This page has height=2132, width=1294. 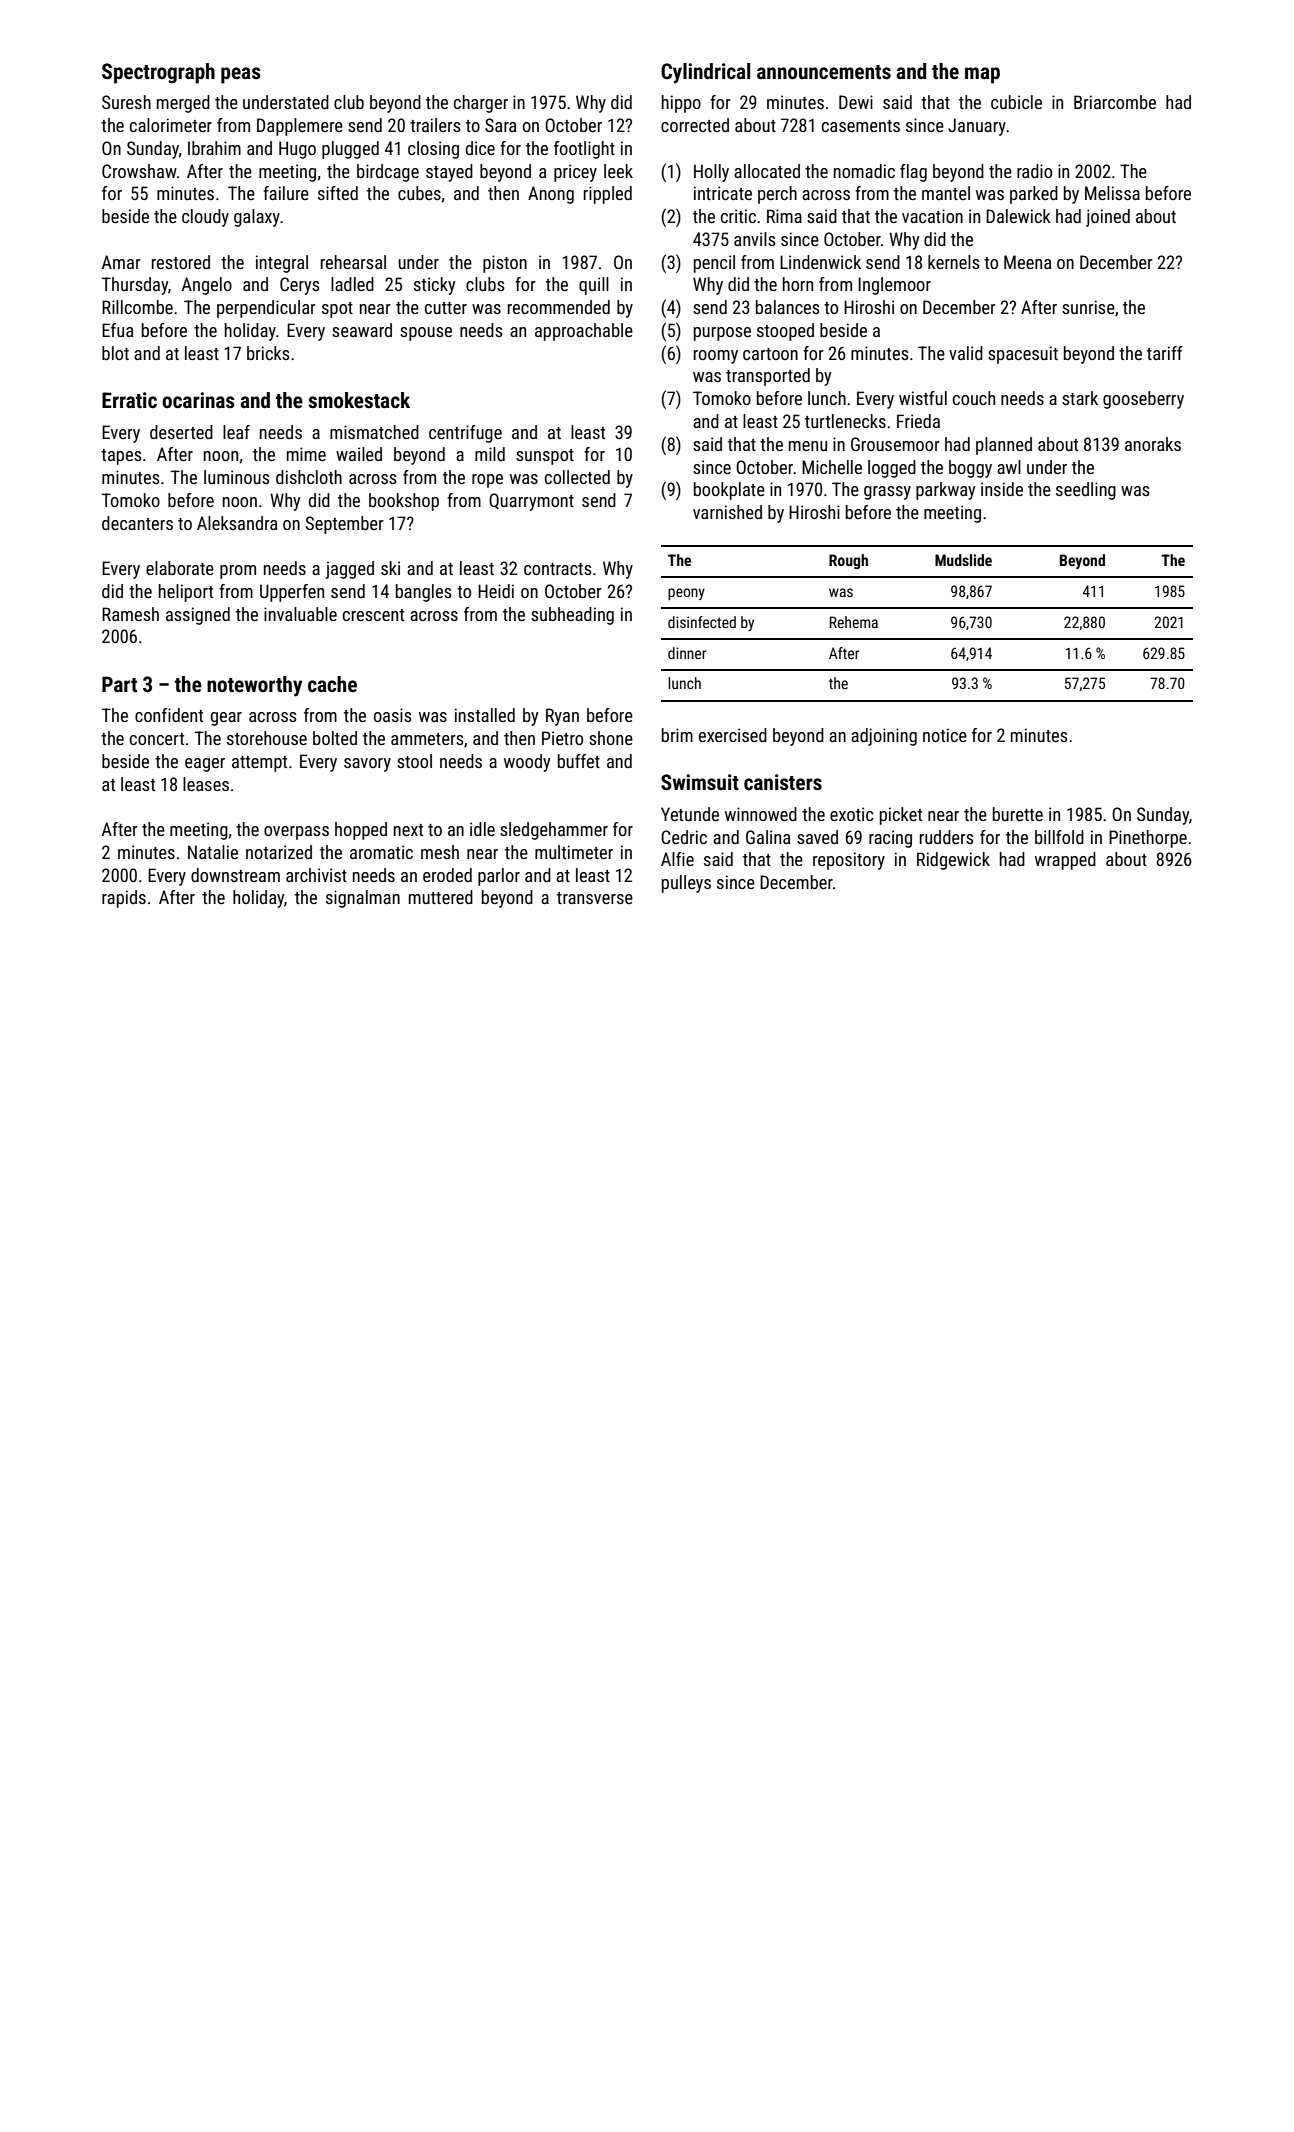 I want to click on prom, so click(x=238, y=572).
